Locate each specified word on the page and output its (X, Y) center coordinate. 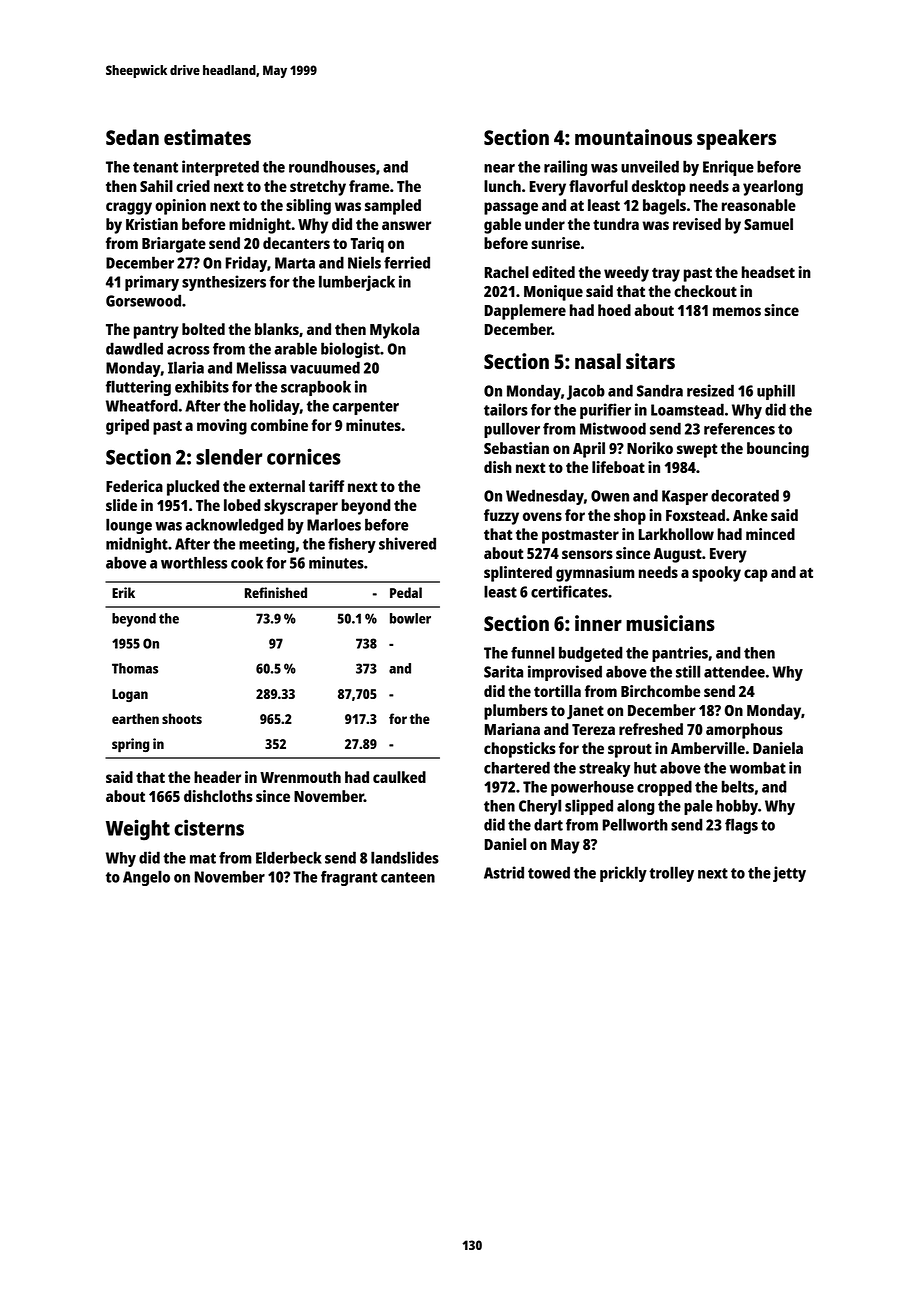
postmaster (580, 537)
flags (741, 826)
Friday (246, 264)
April (589, 450)
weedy (626, 274)
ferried (407, 262)
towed (549, 872)
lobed (242, 505)
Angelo (146, 878)
